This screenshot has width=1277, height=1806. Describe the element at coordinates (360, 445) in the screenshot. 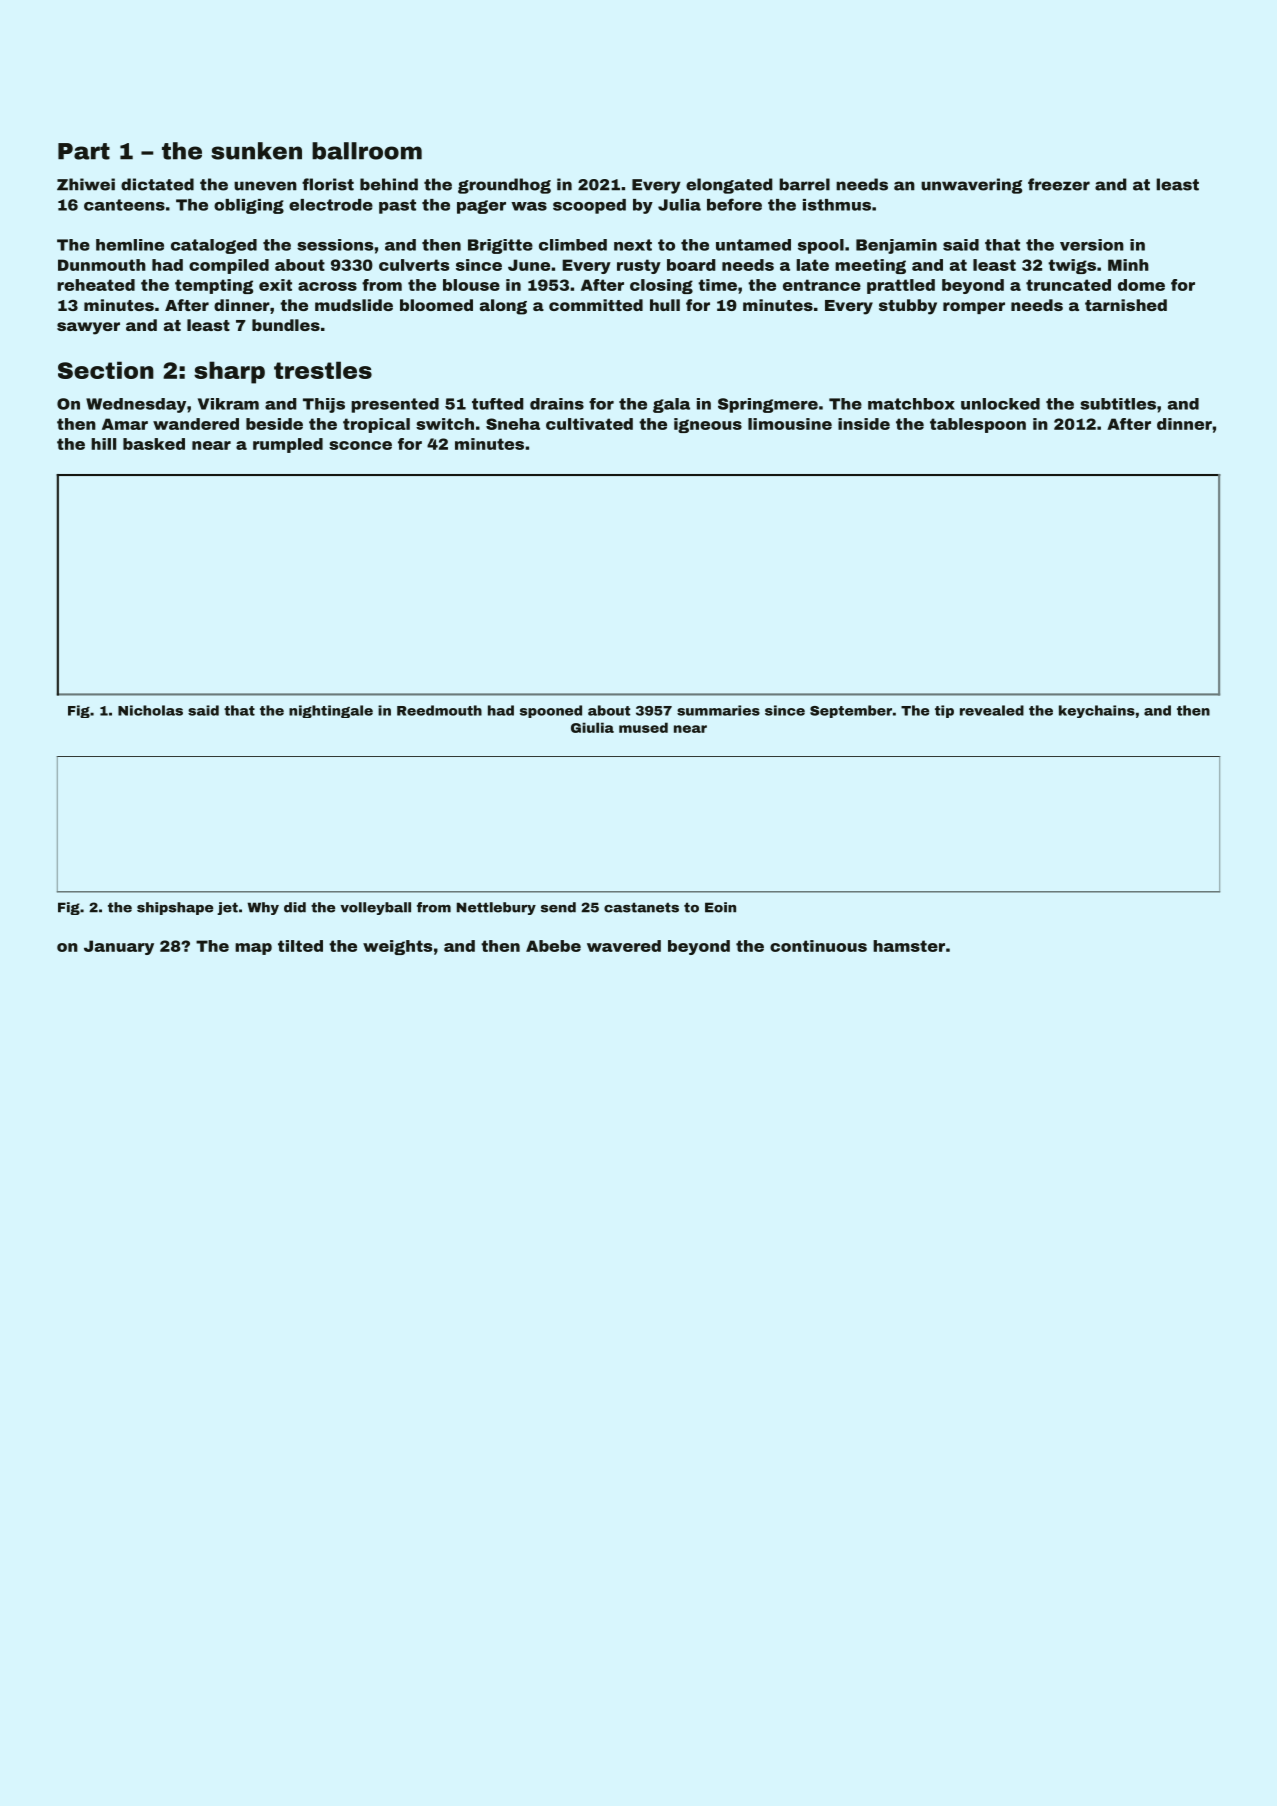

I see `sconce` at that location.
